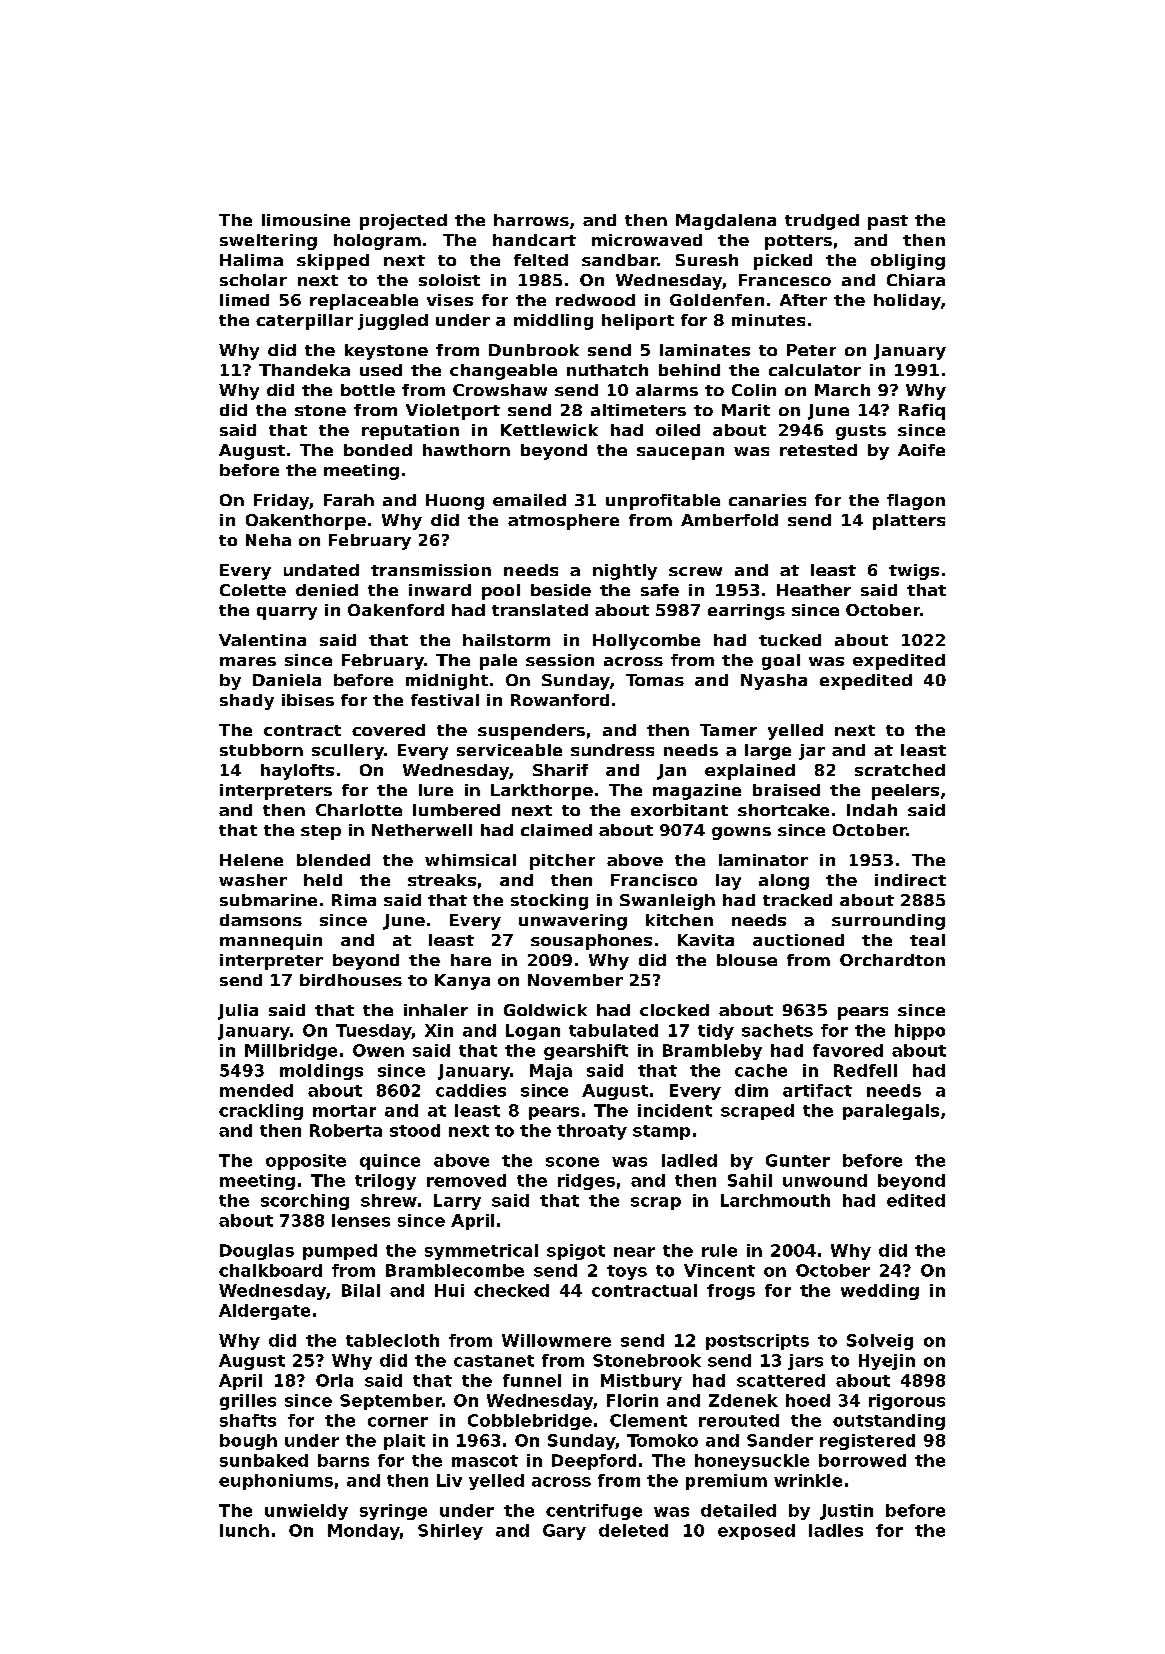 The width and height of the image is (1165, 1654). I want to click on moldings, so click(321, 1072).
